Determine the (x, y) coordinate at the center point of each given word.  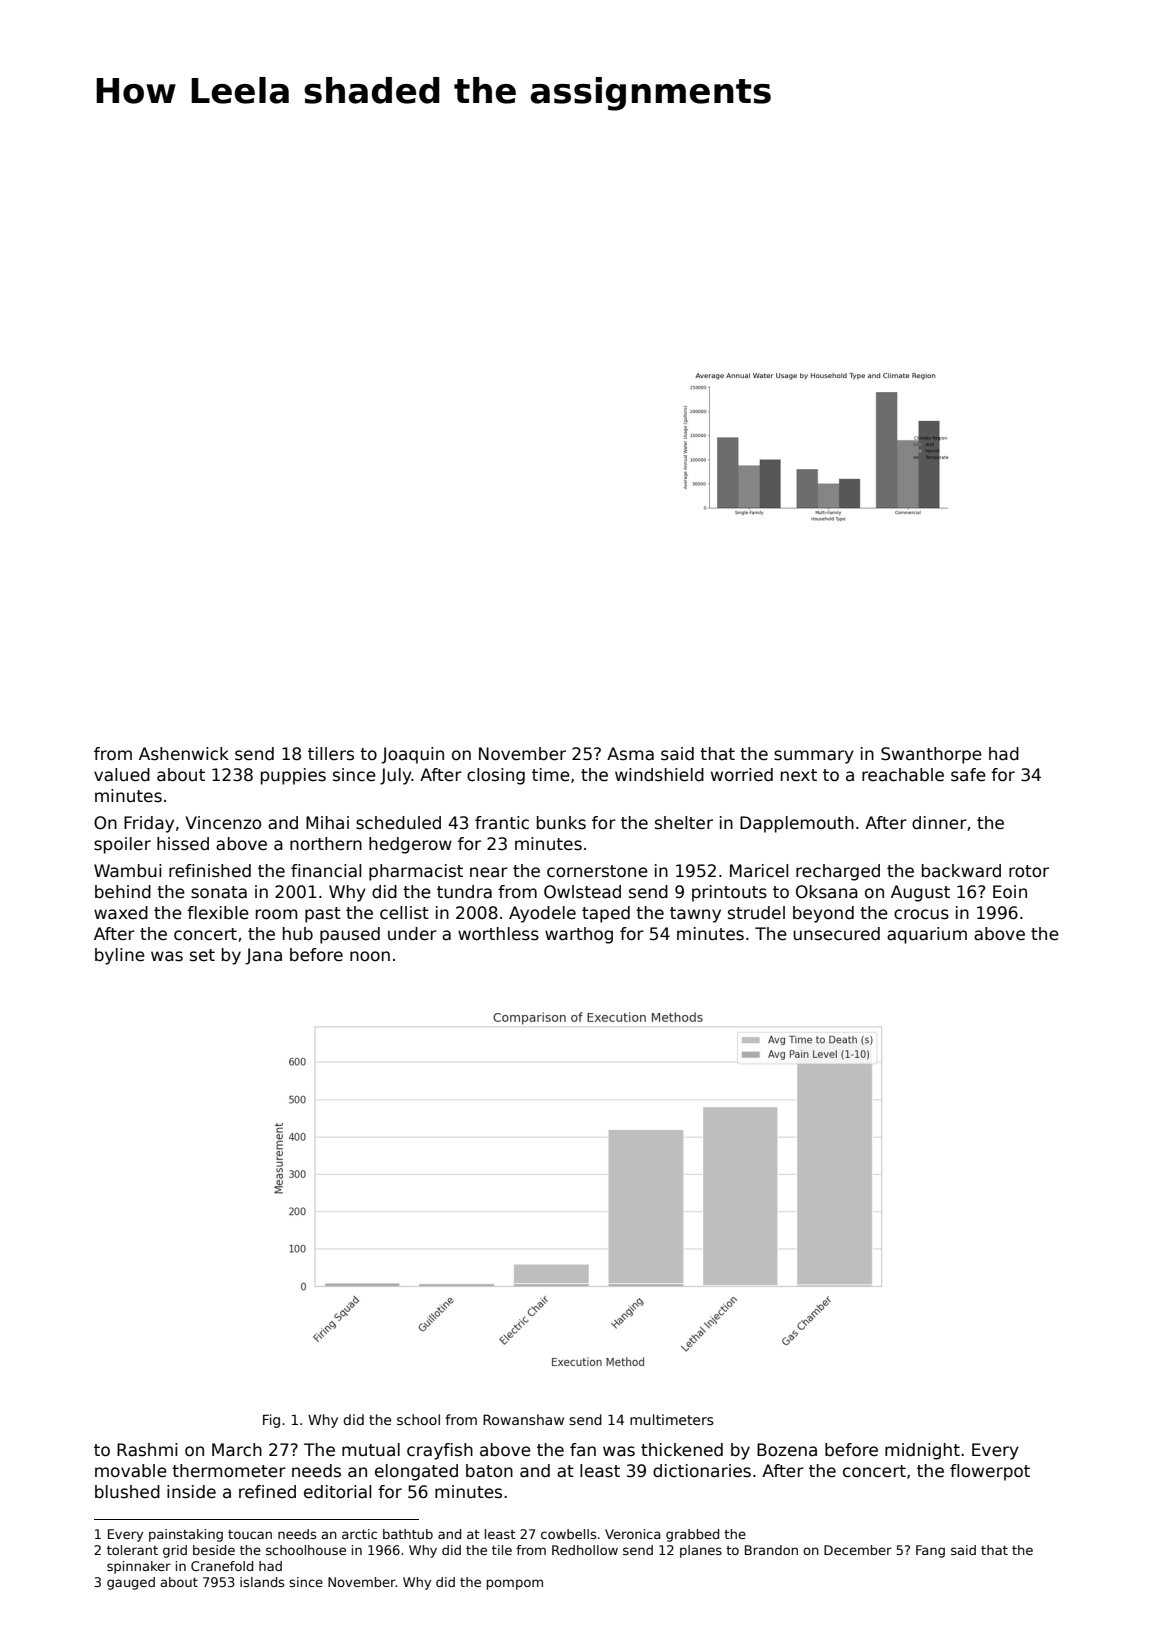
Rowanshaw (523, 1419)
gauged (131, 1583)
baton (489, 1471)
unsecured (836, 934)
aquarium (927, 935)
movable (131, 1471)
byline (120, 956)
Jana (263, 956)
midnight (922, 1451)
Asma (630, 754)
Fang (930, 1551)
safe (968, 775)
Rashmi (147, 1450)
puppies (293, 776)
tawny (695, 915)
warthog (579, 935)
